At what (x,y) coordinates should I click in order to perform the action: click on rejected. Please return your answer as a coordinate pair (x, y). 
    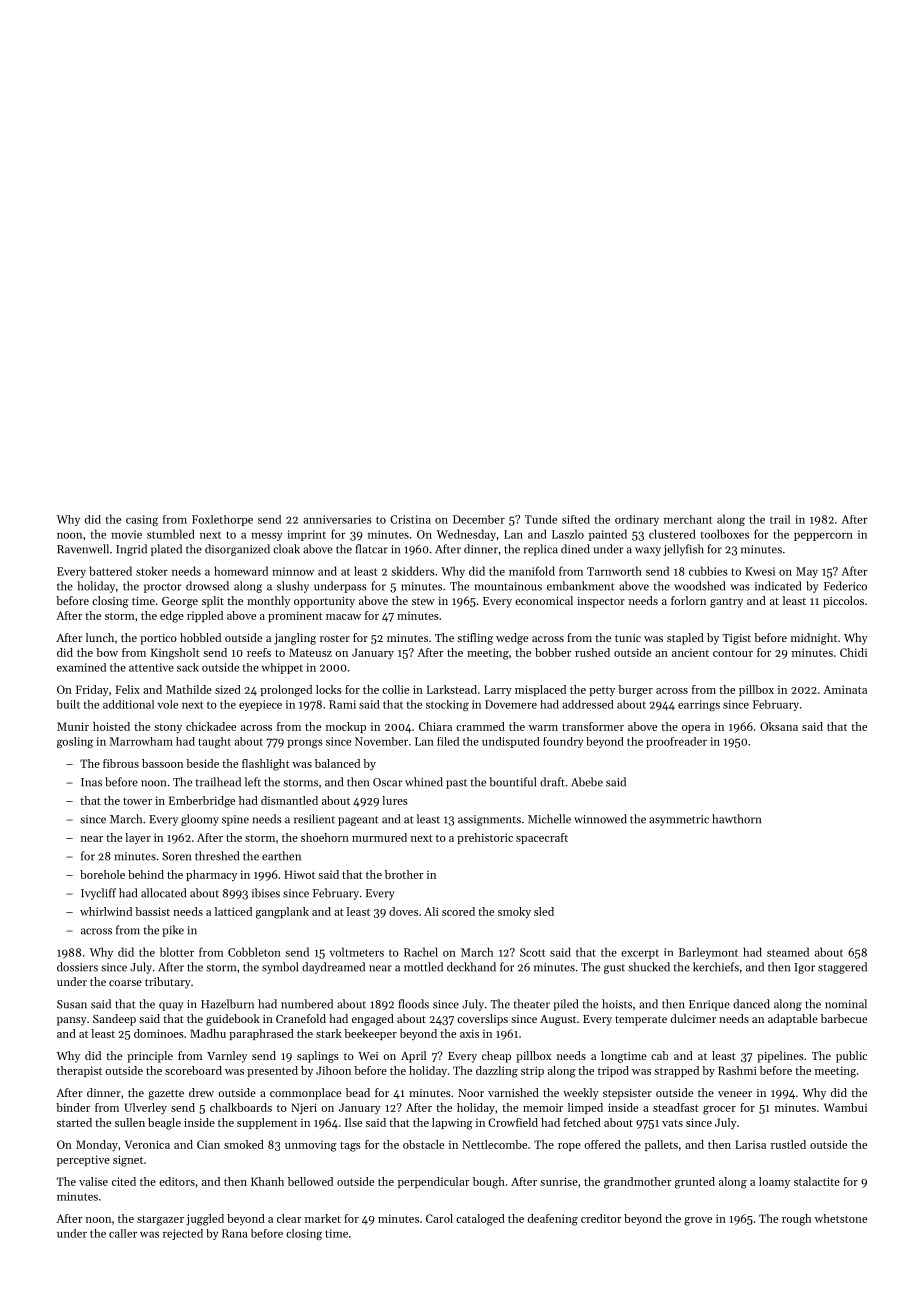
    Looking at the image, I should click on (183, 1234).
